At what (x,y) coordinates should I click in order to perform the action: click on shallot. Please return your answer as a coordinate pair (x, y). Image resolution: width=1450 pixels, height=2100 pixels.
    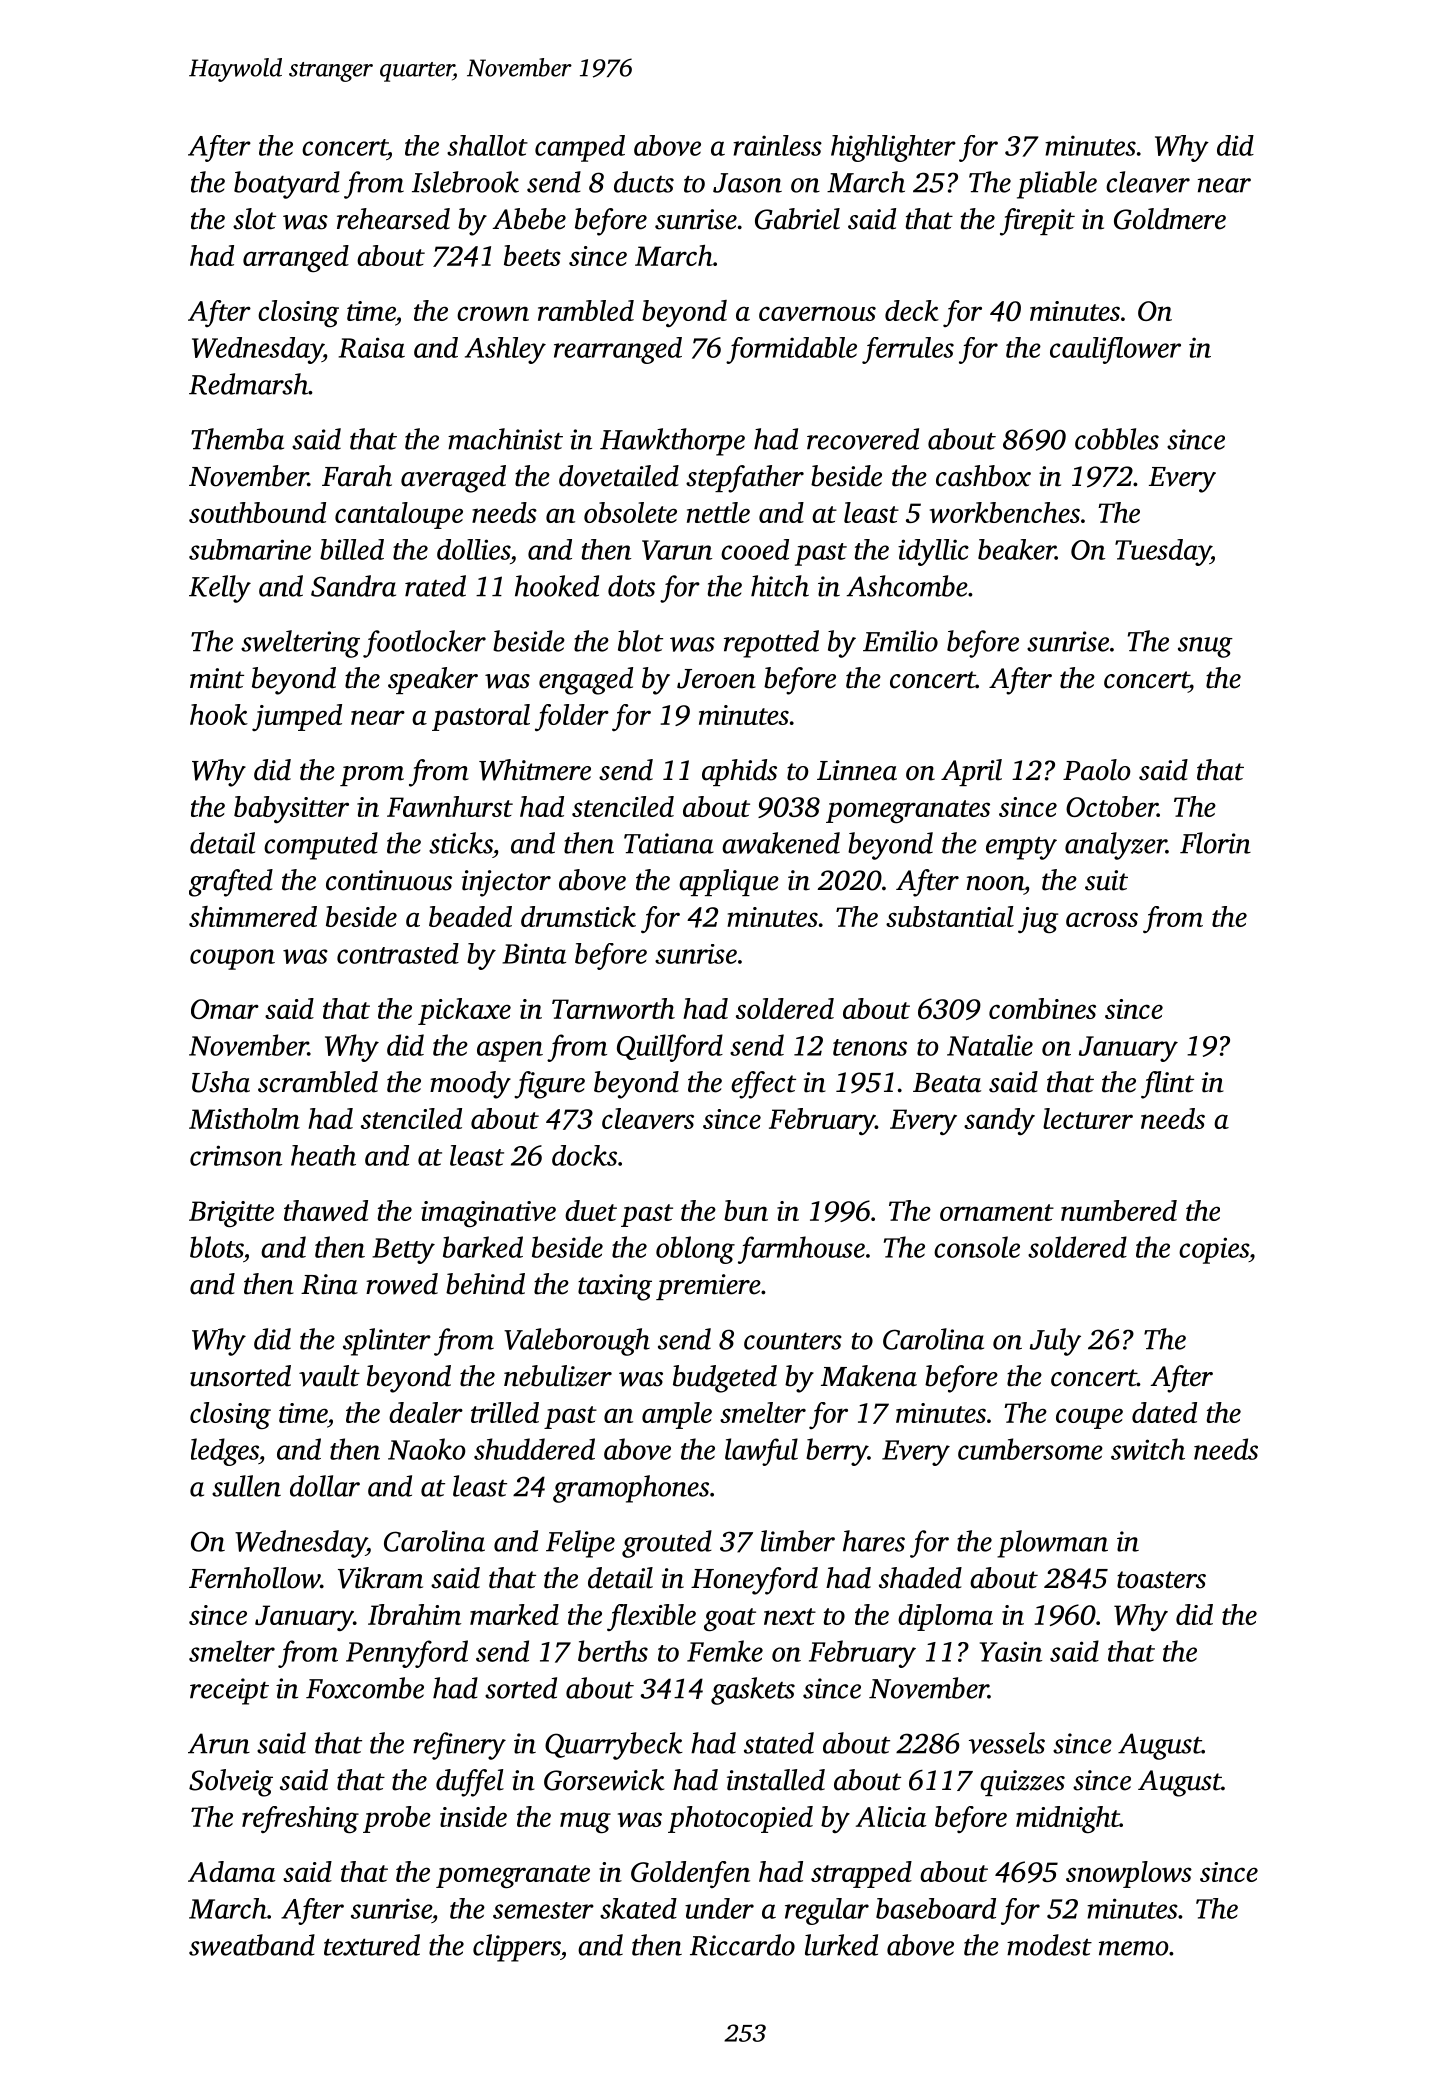
    Looking at the image, I should click on (487, 145).
